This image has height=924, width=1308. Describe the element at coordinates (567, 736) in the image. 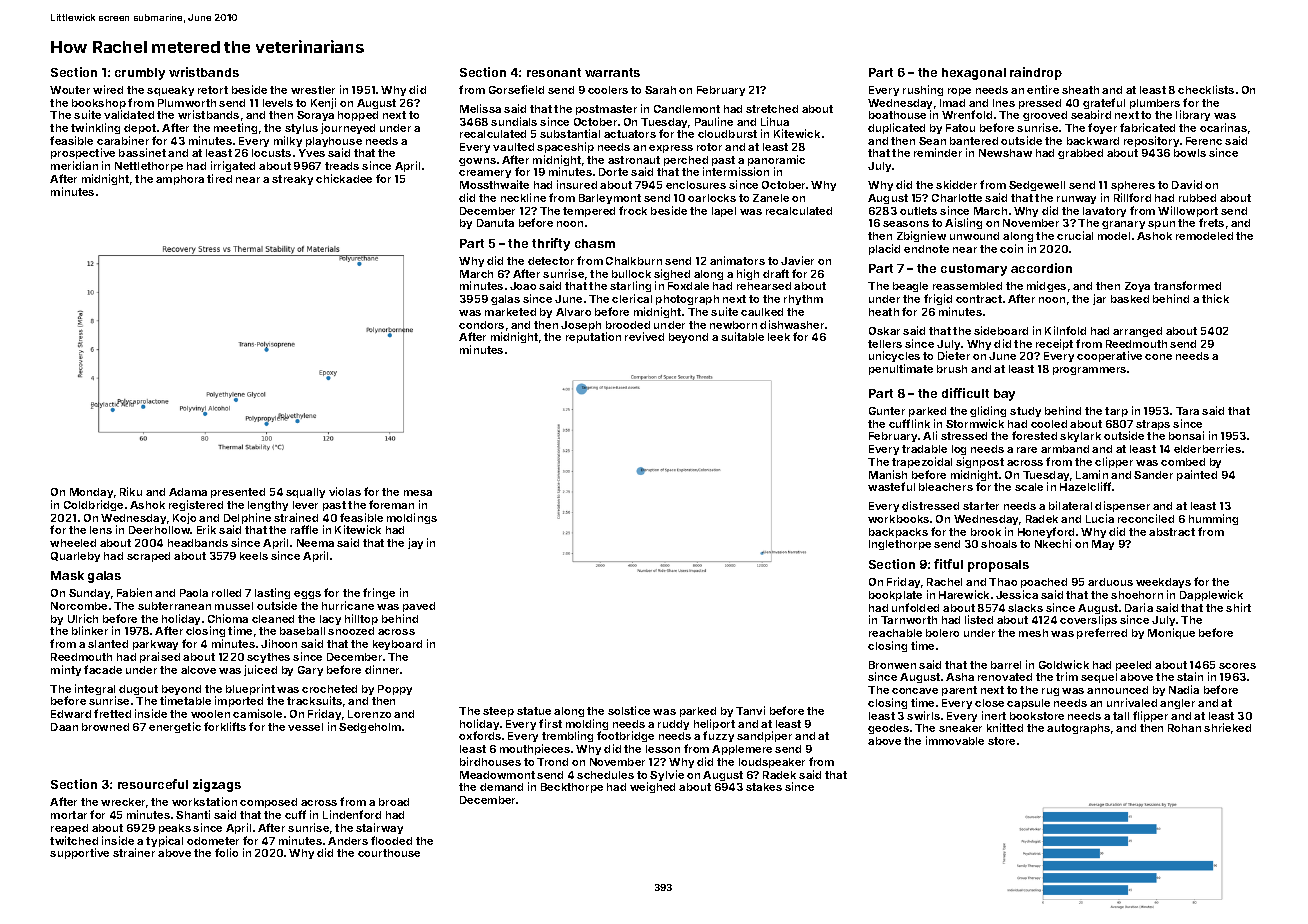

I see `trembling` at that location.
